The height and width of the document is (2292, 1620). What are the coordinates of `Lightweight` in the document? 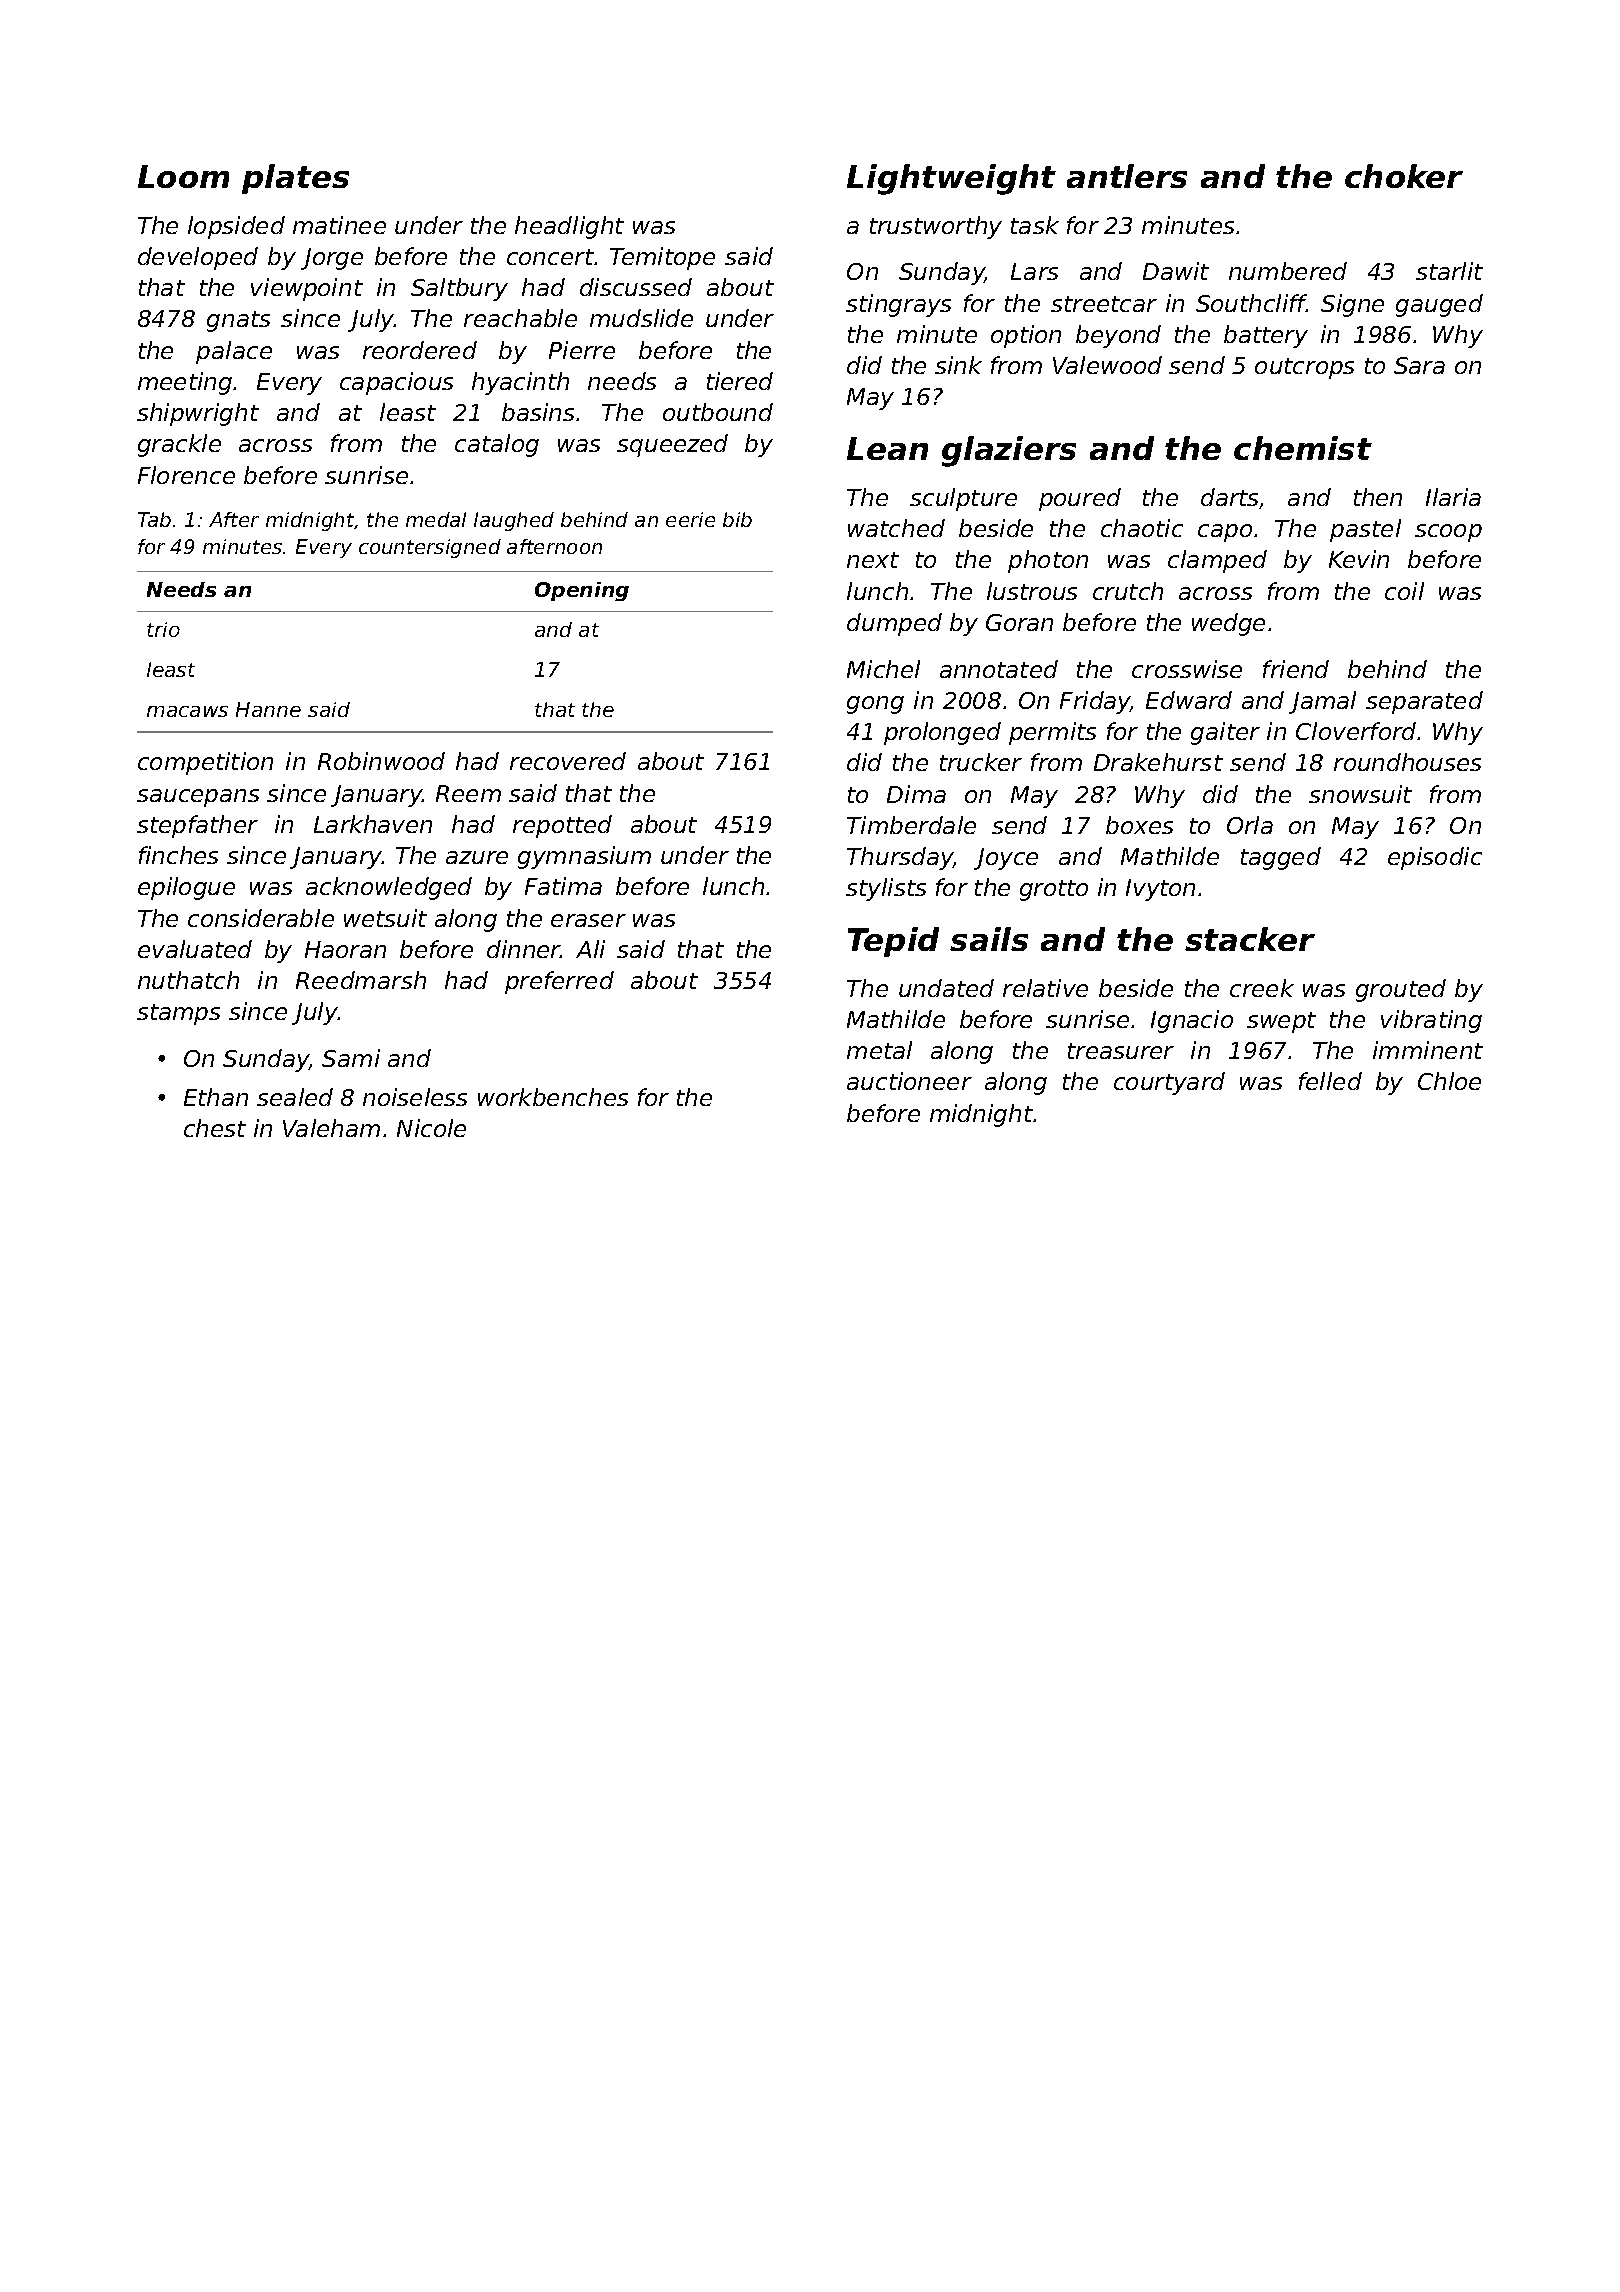 It's located at (951, 179).
